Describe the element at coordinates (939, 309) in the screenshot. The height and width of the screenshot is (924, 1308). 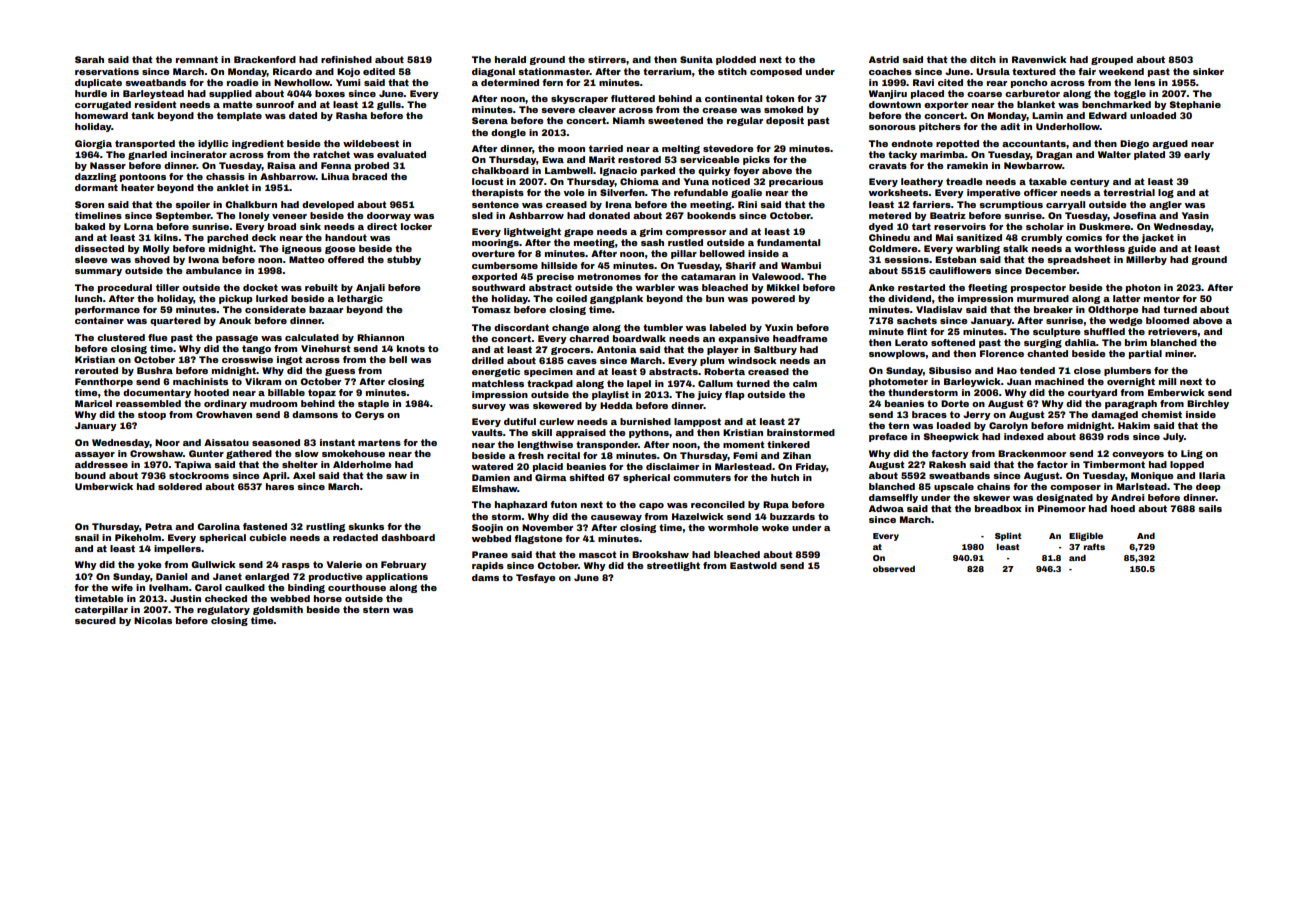
I see `Vladislav` at that location.
